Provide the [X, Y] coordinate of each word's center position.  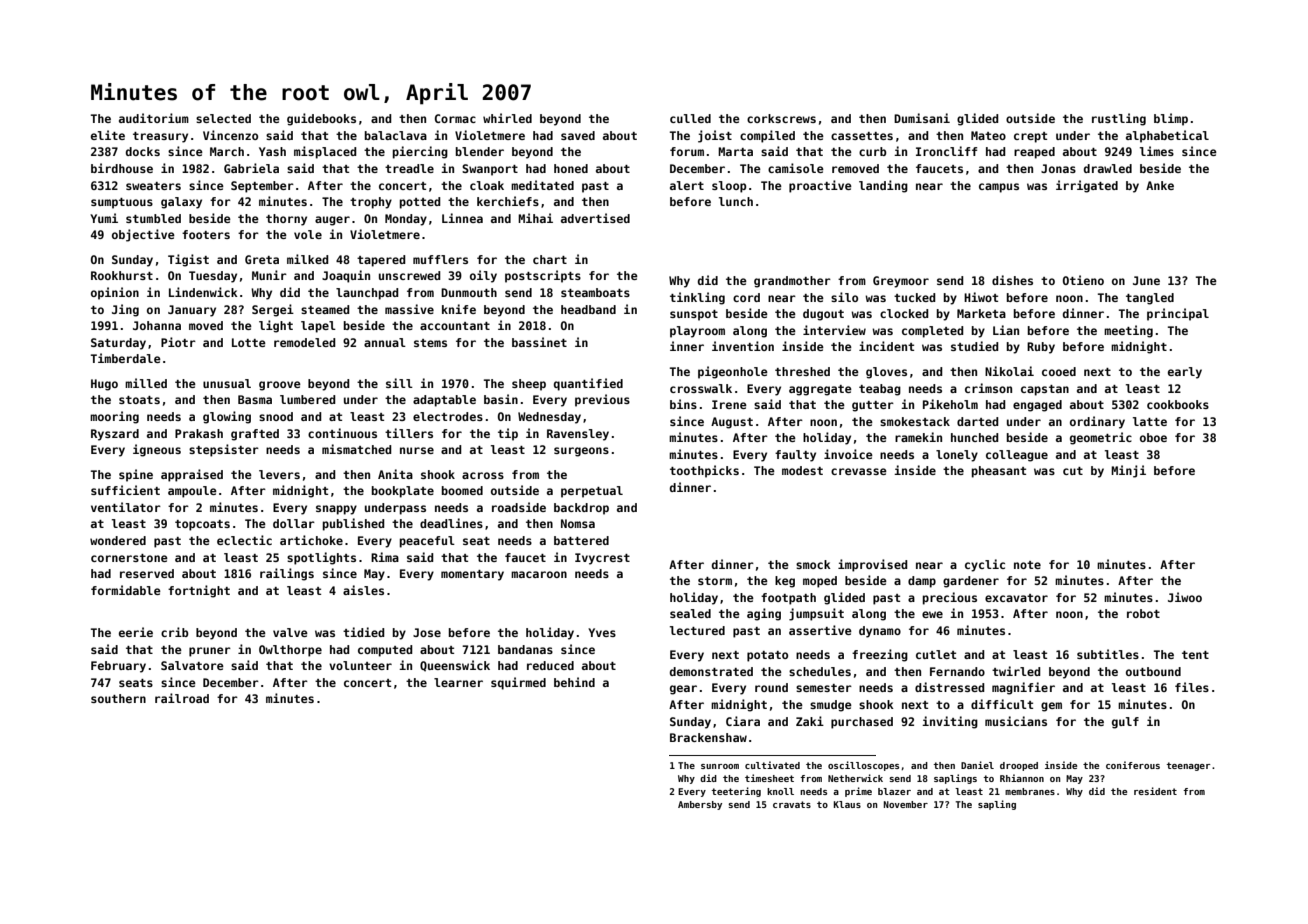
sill [399, 383]
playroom [697, 332]
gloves [886, 373]
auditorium [154, 118]
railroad [182, 698]
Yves [602, 632]
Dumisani [922, 118]
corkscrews [781, 118]
